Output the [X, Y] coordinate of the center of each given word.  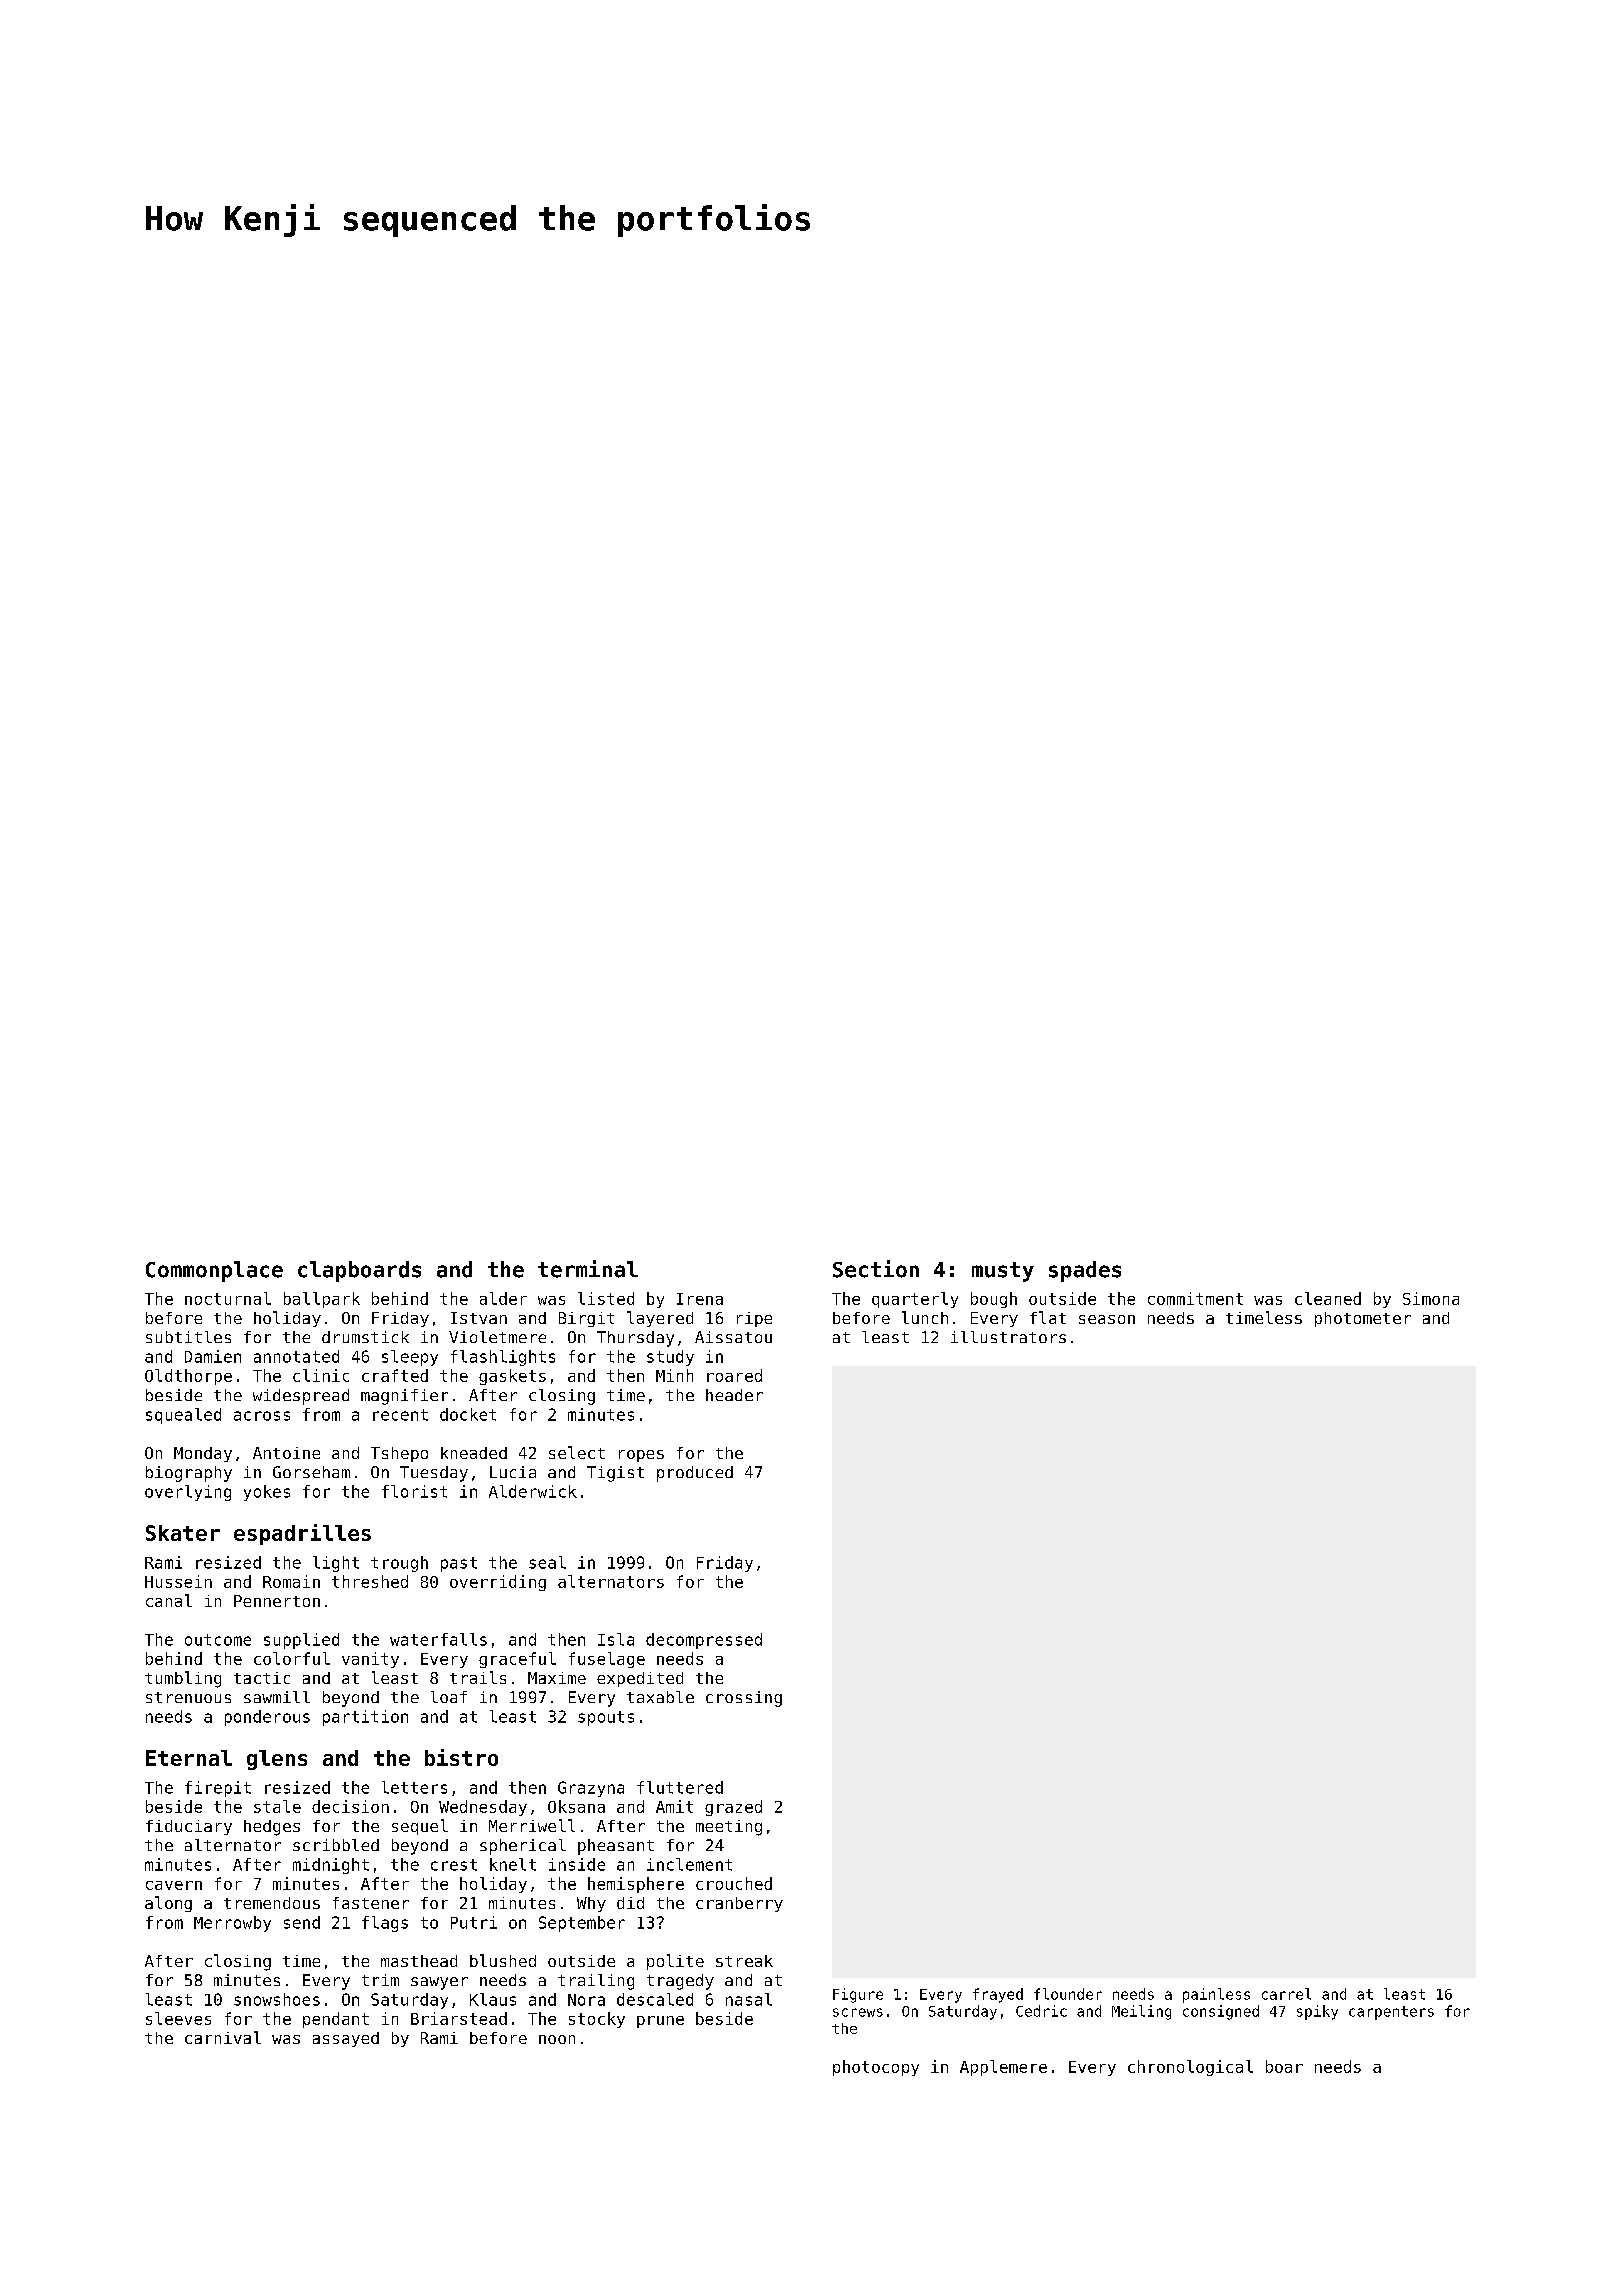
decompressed [704, 1641]
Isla [616, 1639]
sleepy [410, 1358]
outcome [218, 1640]
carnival [223, 2037]
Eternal [189, 1758]
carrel [1286, 1994]
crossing [744, 1699]
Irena [700, 1299]
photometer [1363, 1319]
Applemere [1003, 2068]
